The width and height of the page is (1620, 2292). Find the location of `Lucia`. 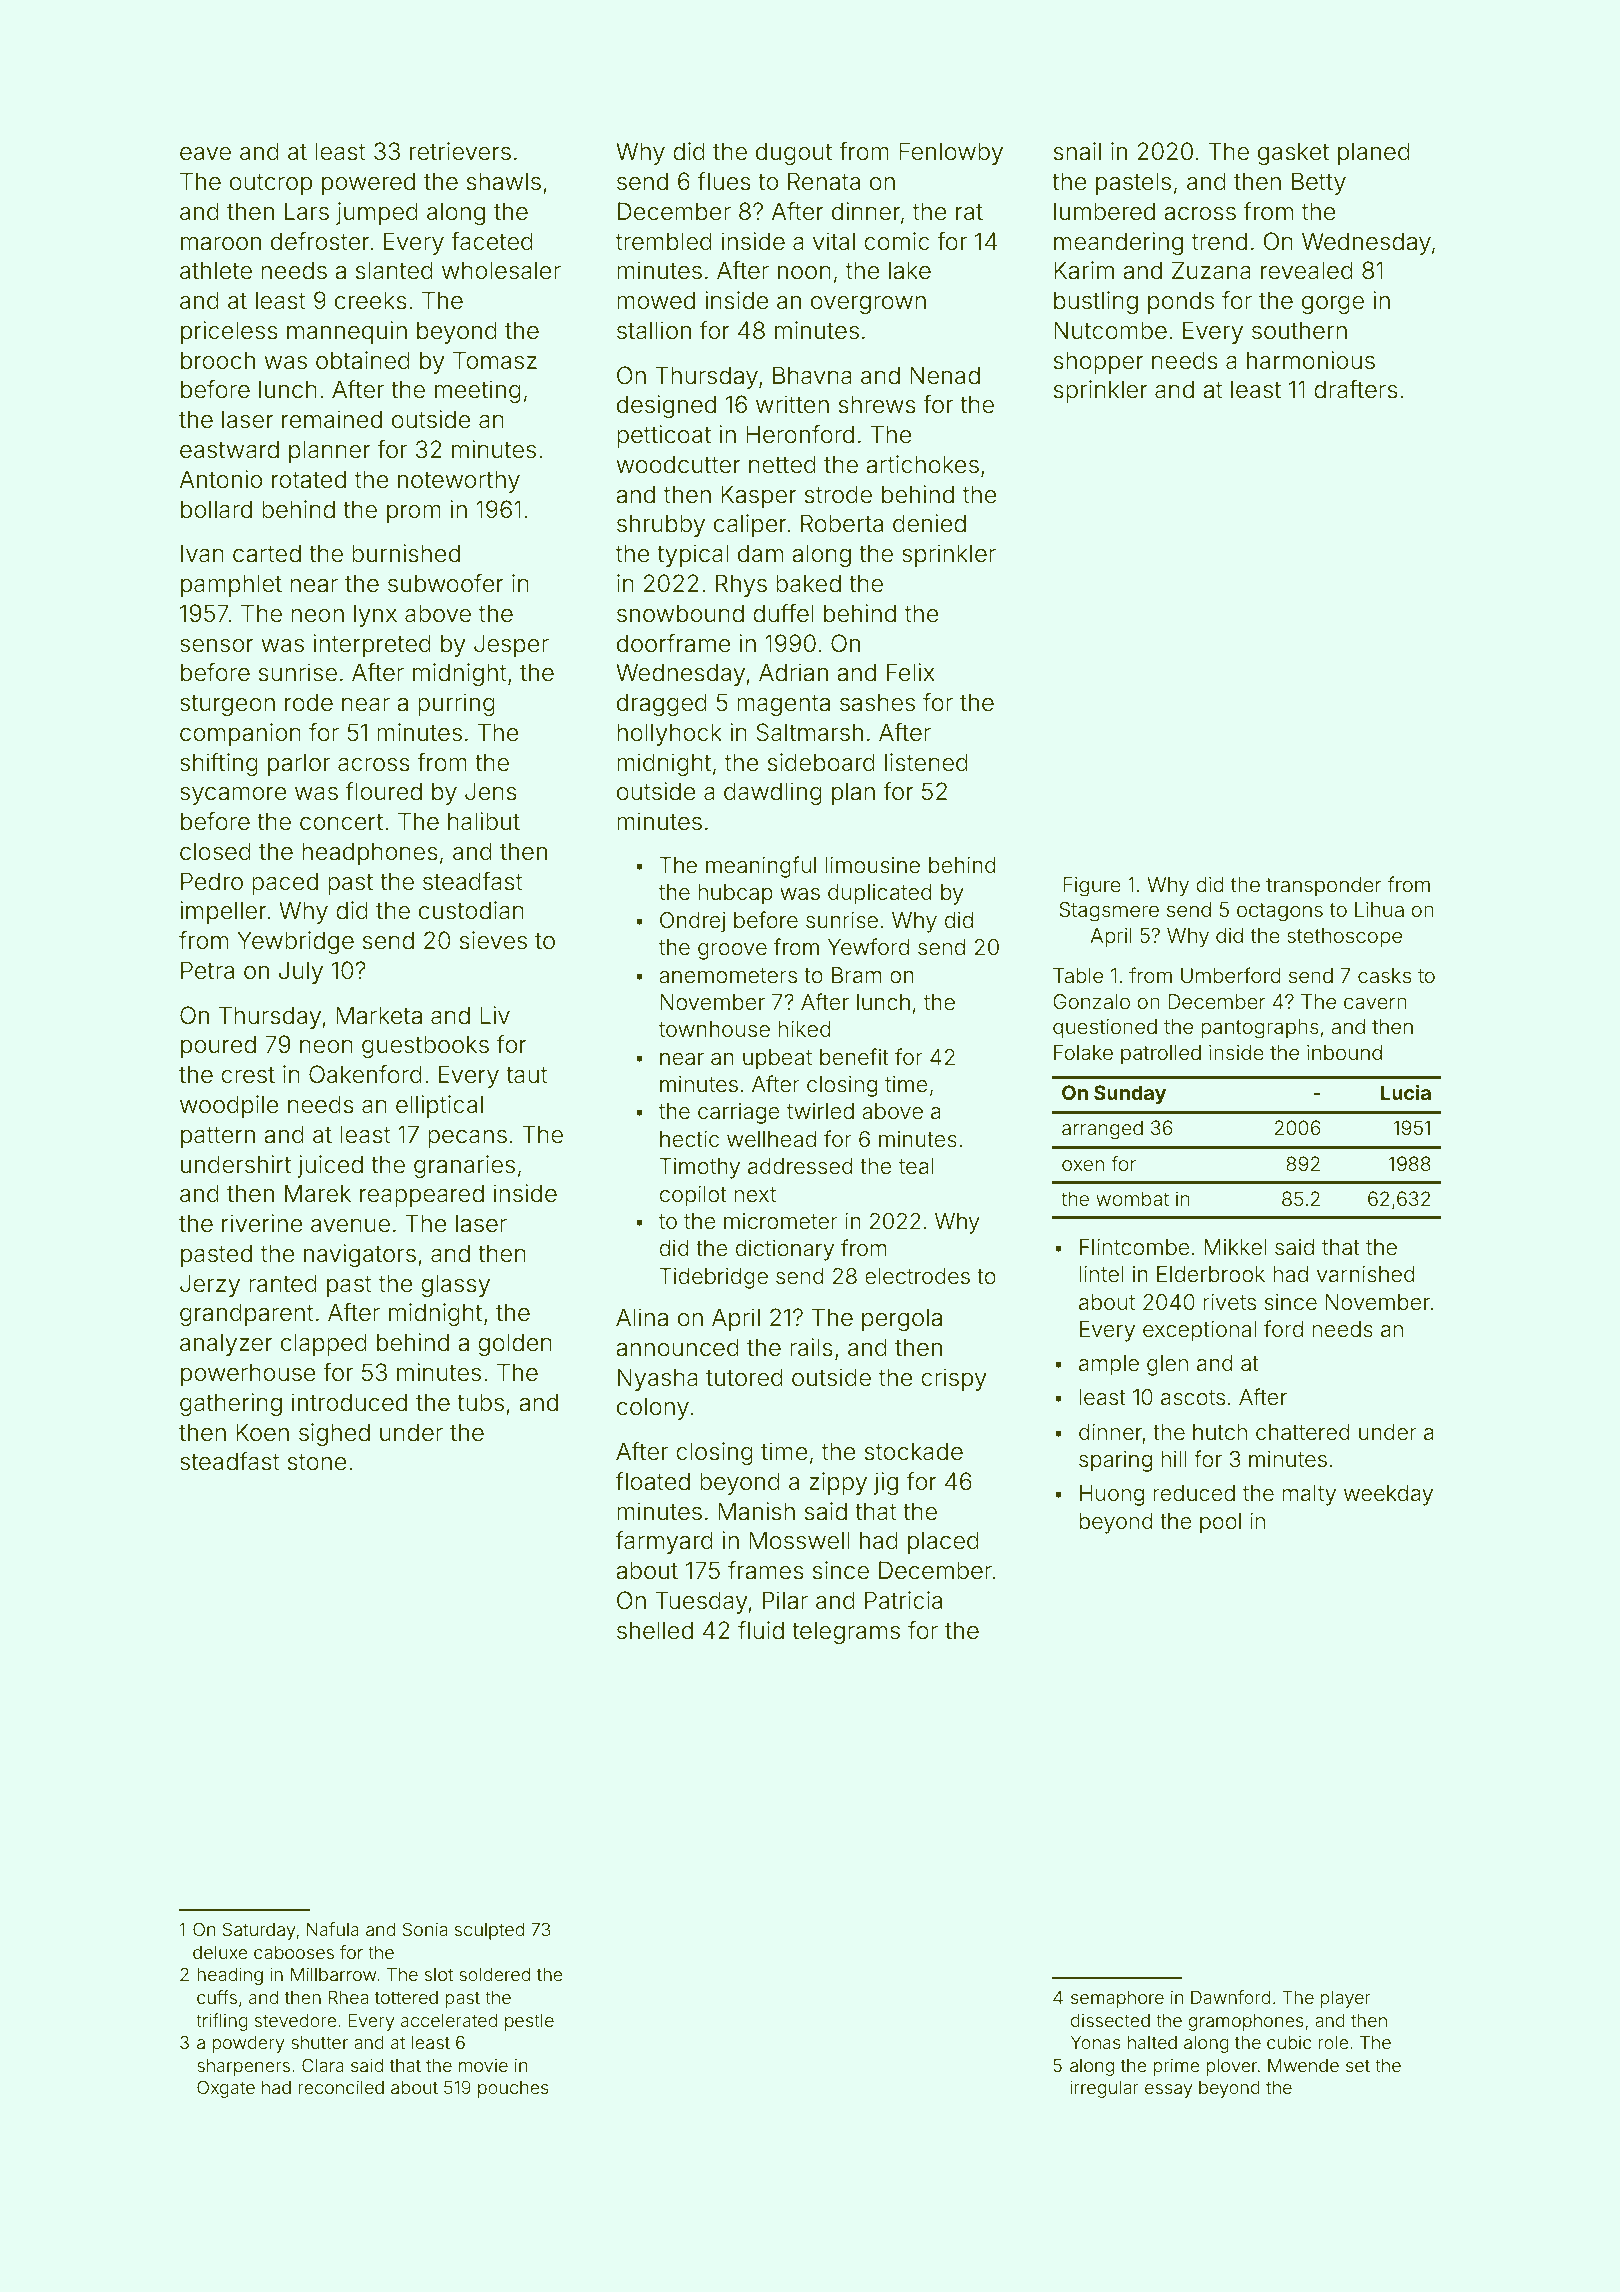

Lucia is located at coordinates (1406, 1092).
